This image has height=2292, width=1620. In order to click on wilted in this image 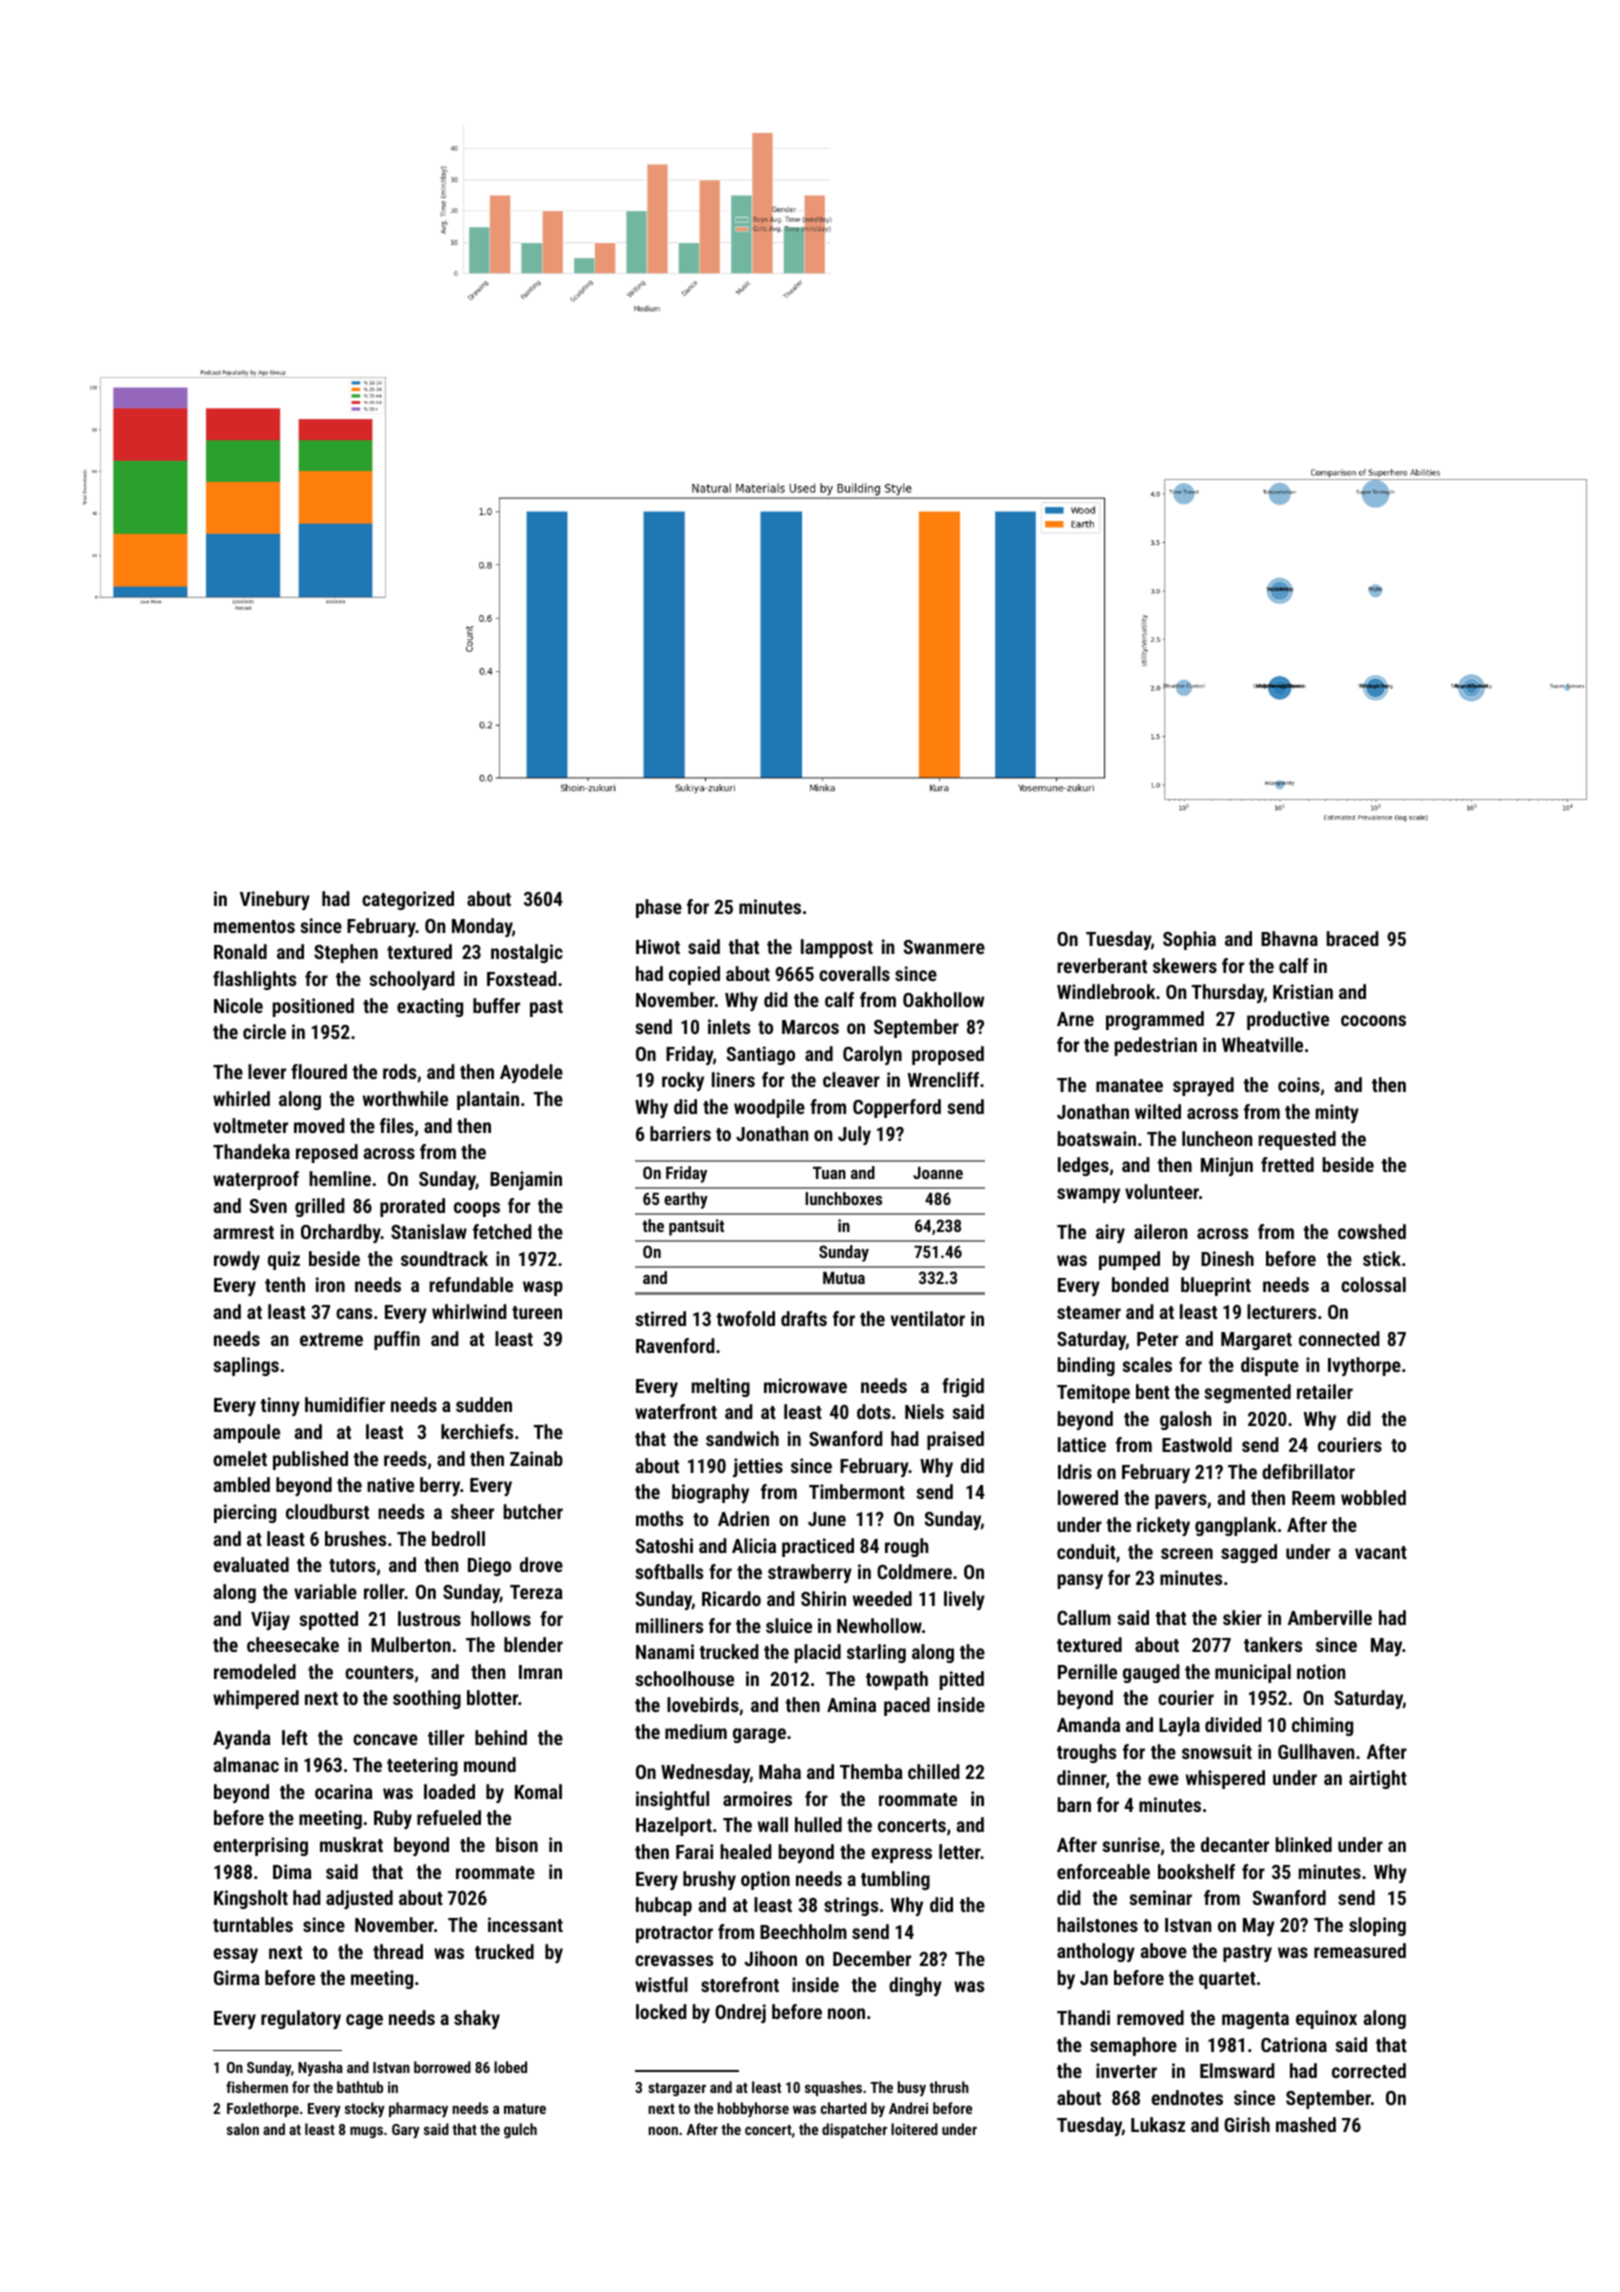, I will do `click(1158, 1111)`.
